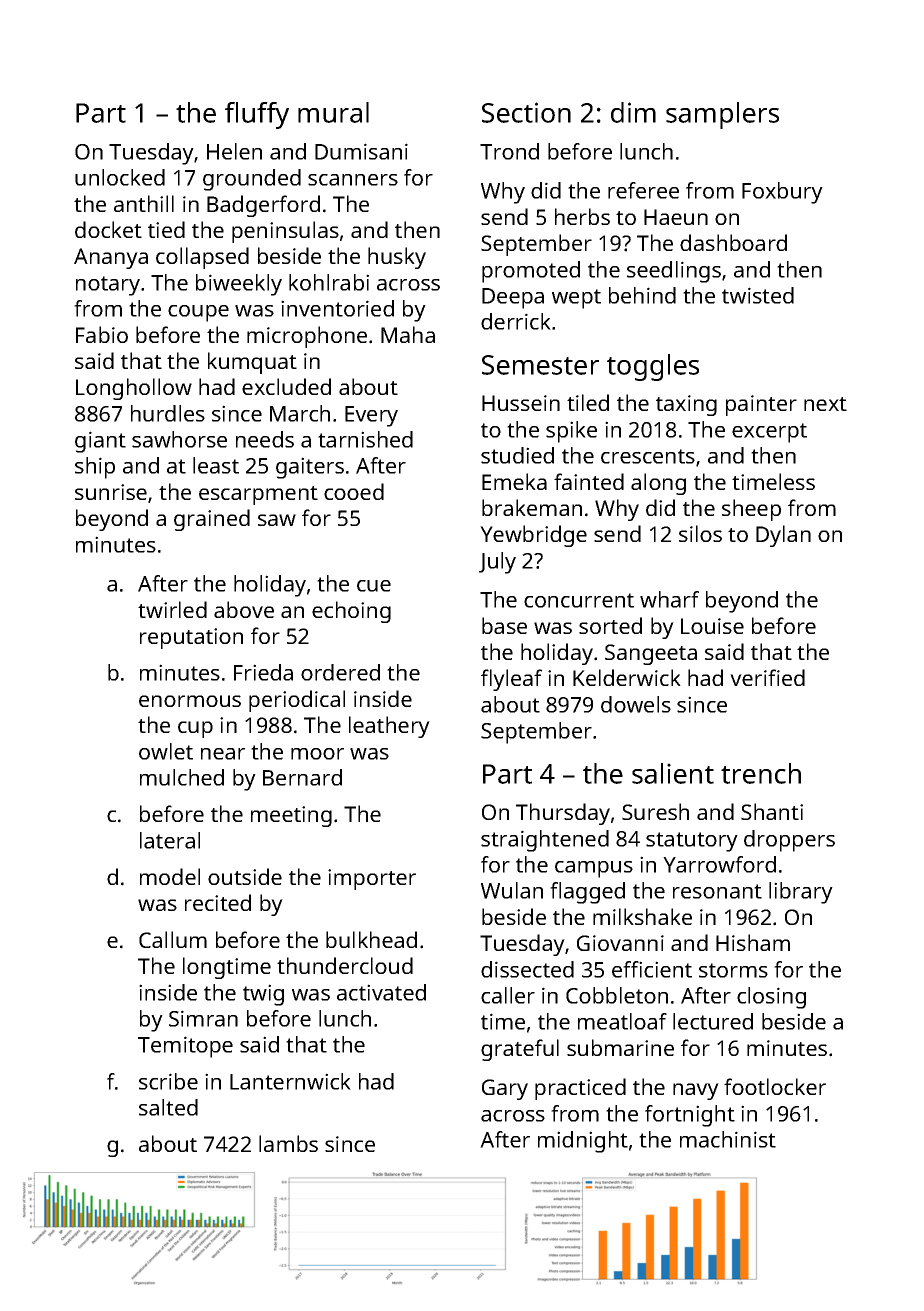  Describe the element at coordinates (733, 242) in the image. I see `dashboard` at that location.
